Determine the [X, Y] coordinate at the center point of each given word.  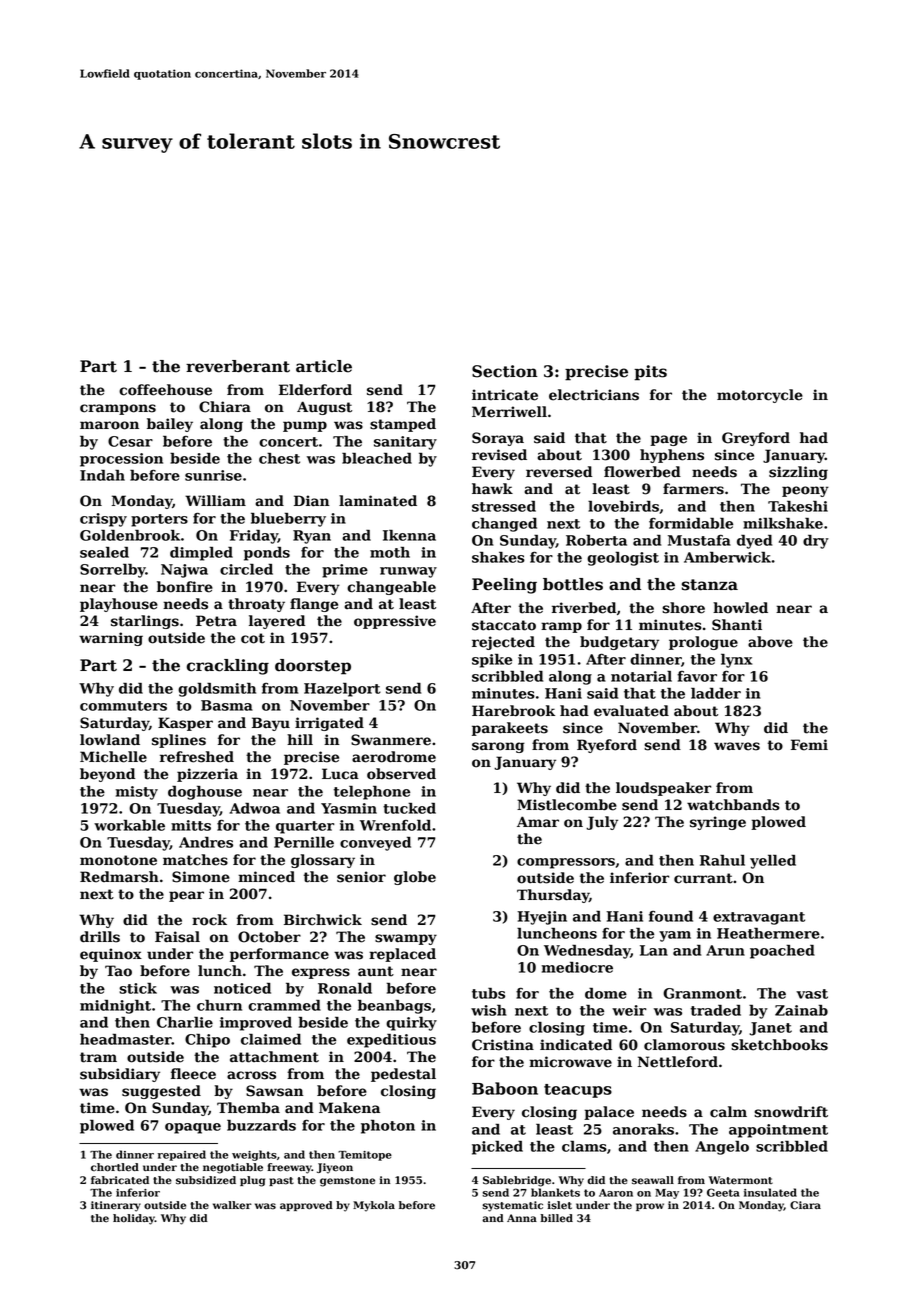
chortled [115, 1167]
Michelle [113, 757]
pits [650, 373]
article [324, 366]
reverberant [238, 366]
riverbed [584, 608]
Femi [809, 745]
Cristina [503, 1045]
